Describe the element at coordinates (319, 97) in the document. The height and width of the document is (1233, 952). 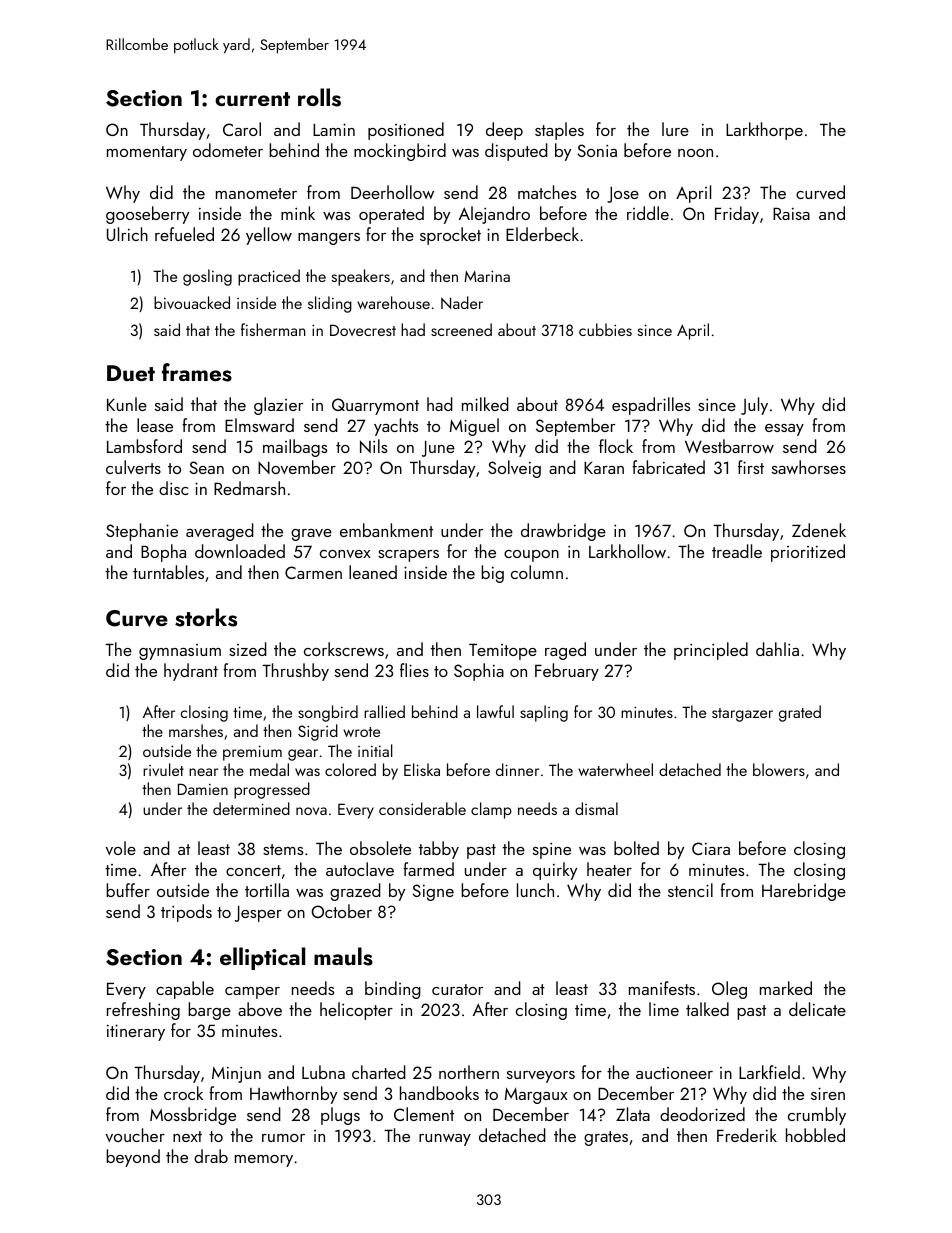
I see `rolls` at that location.
